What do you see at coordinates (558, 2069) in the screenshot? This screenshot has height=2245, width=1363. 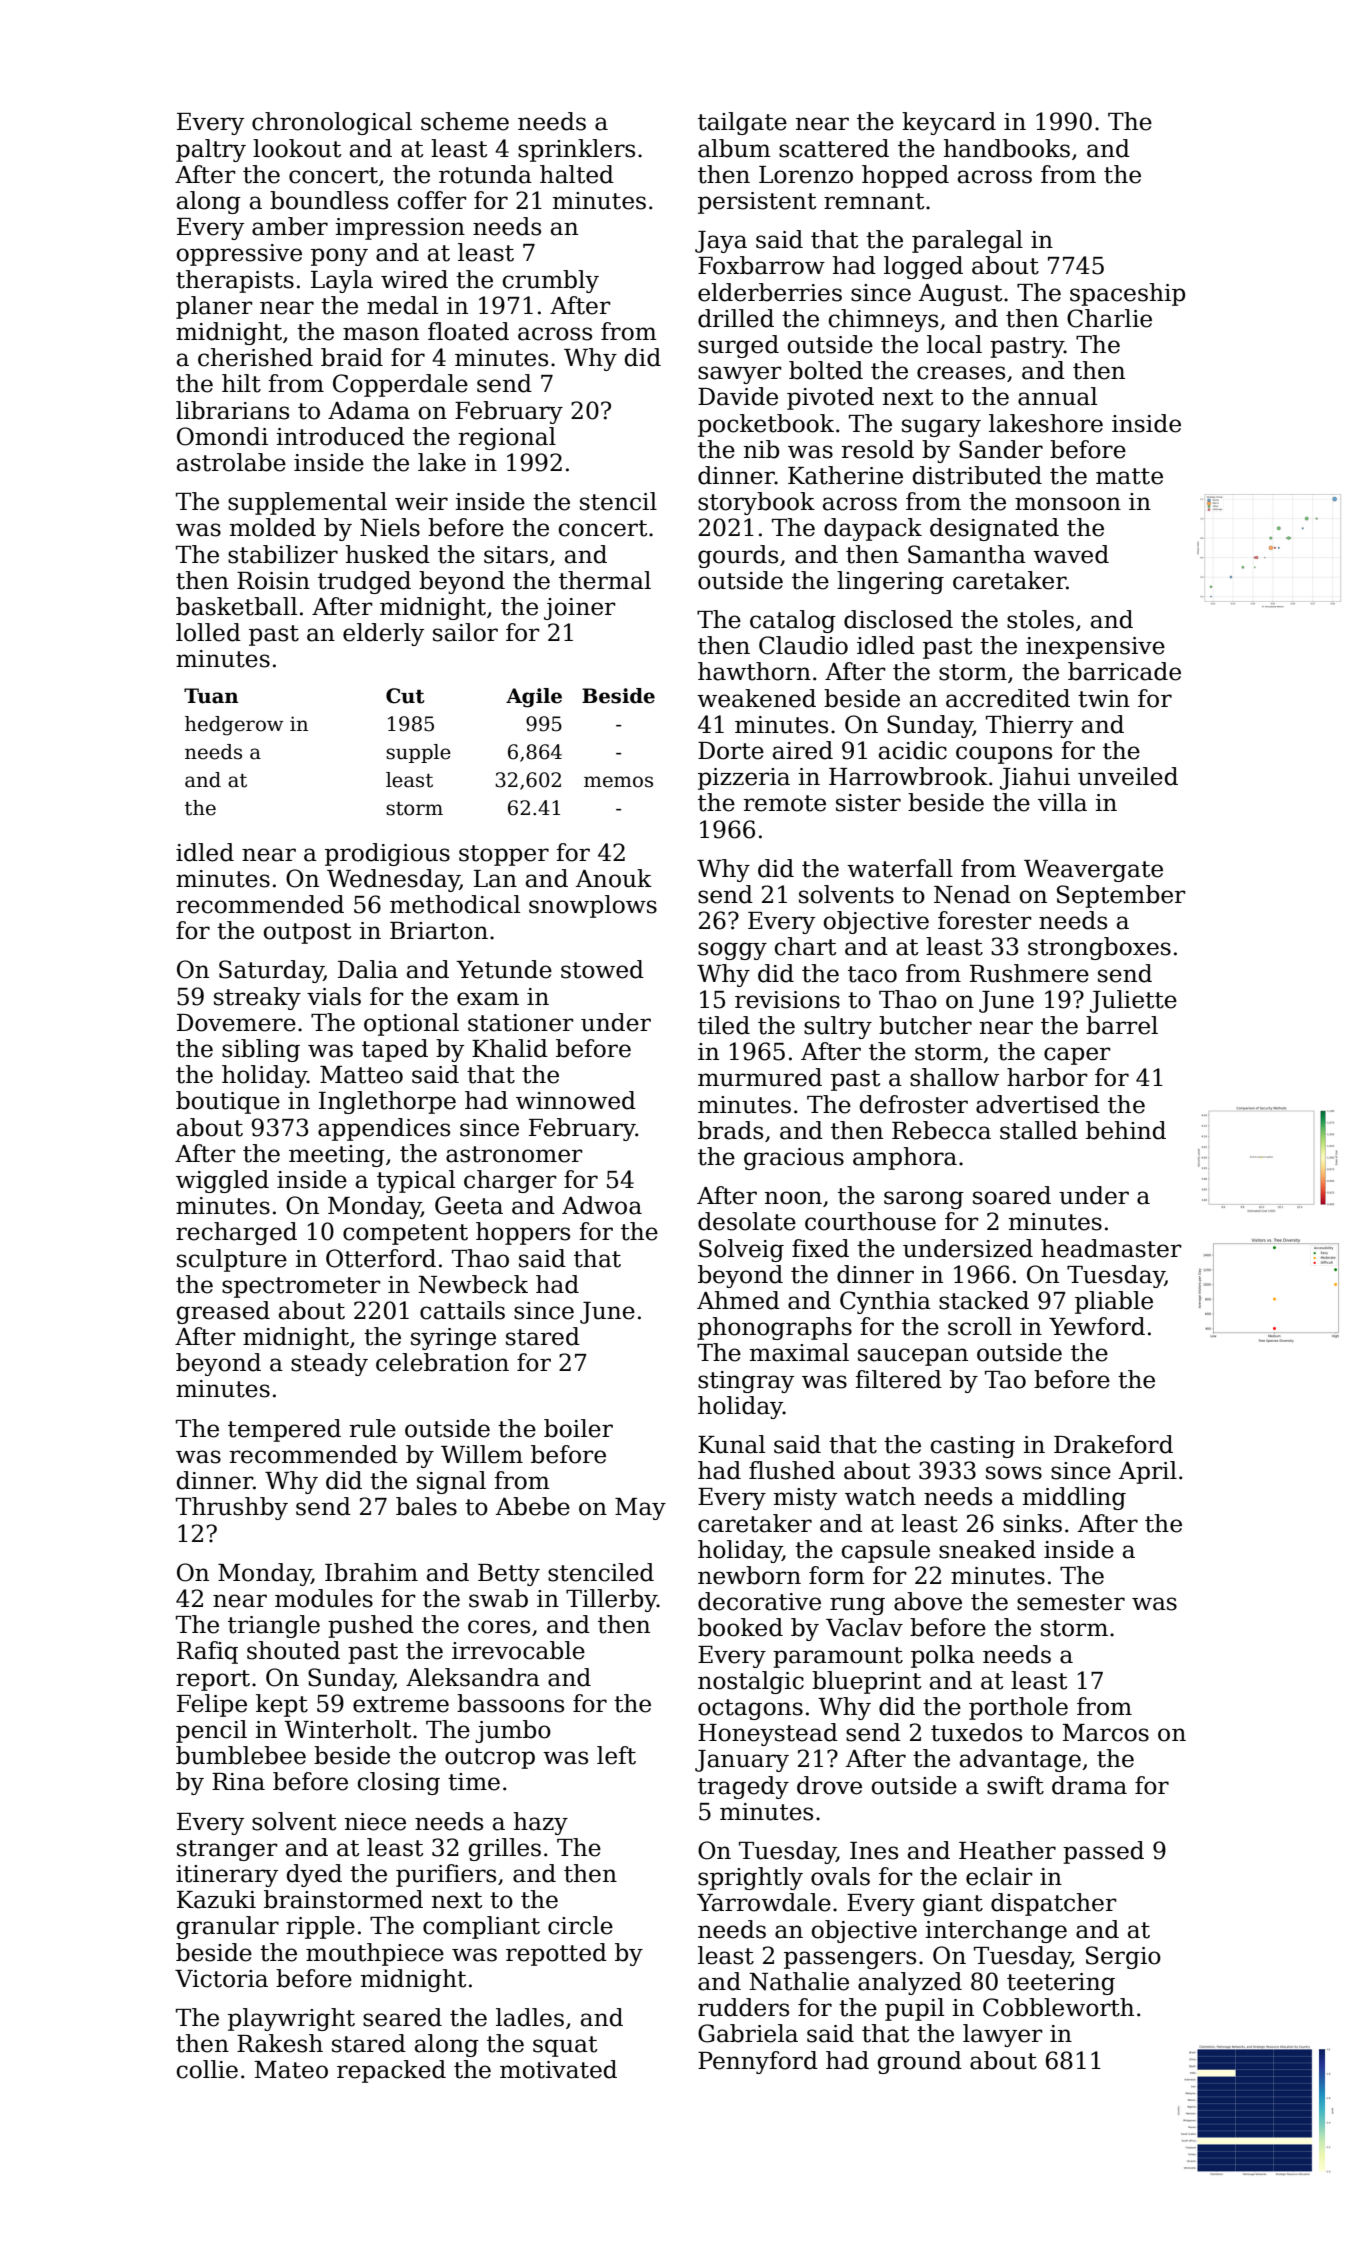 I see `motivated` at bounding box center [558, 2069].
